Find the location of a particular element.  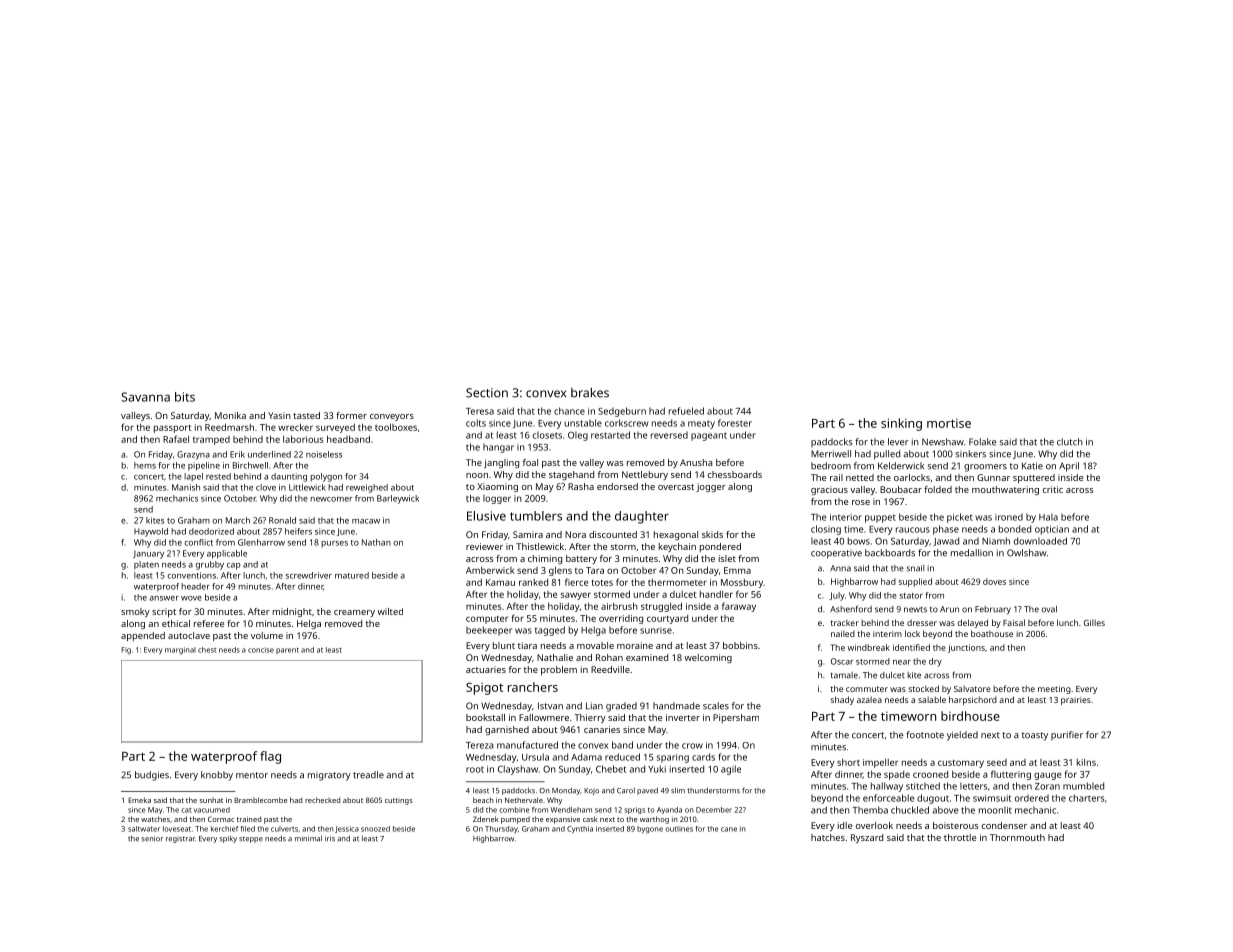

glens is located at coordinates (560, 571).
